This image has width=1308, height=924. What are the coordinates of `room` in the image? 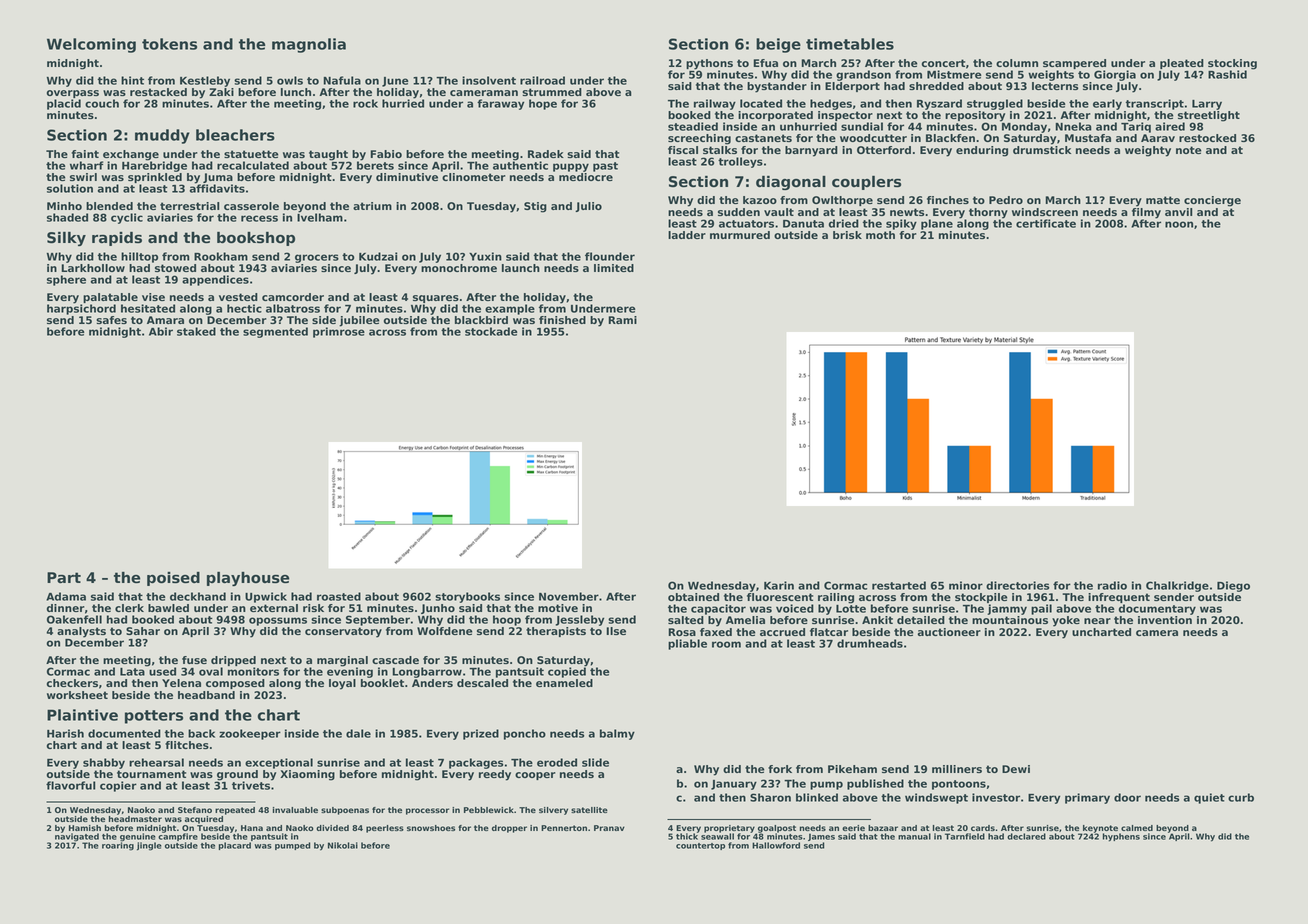 It's located at (726, 644).
